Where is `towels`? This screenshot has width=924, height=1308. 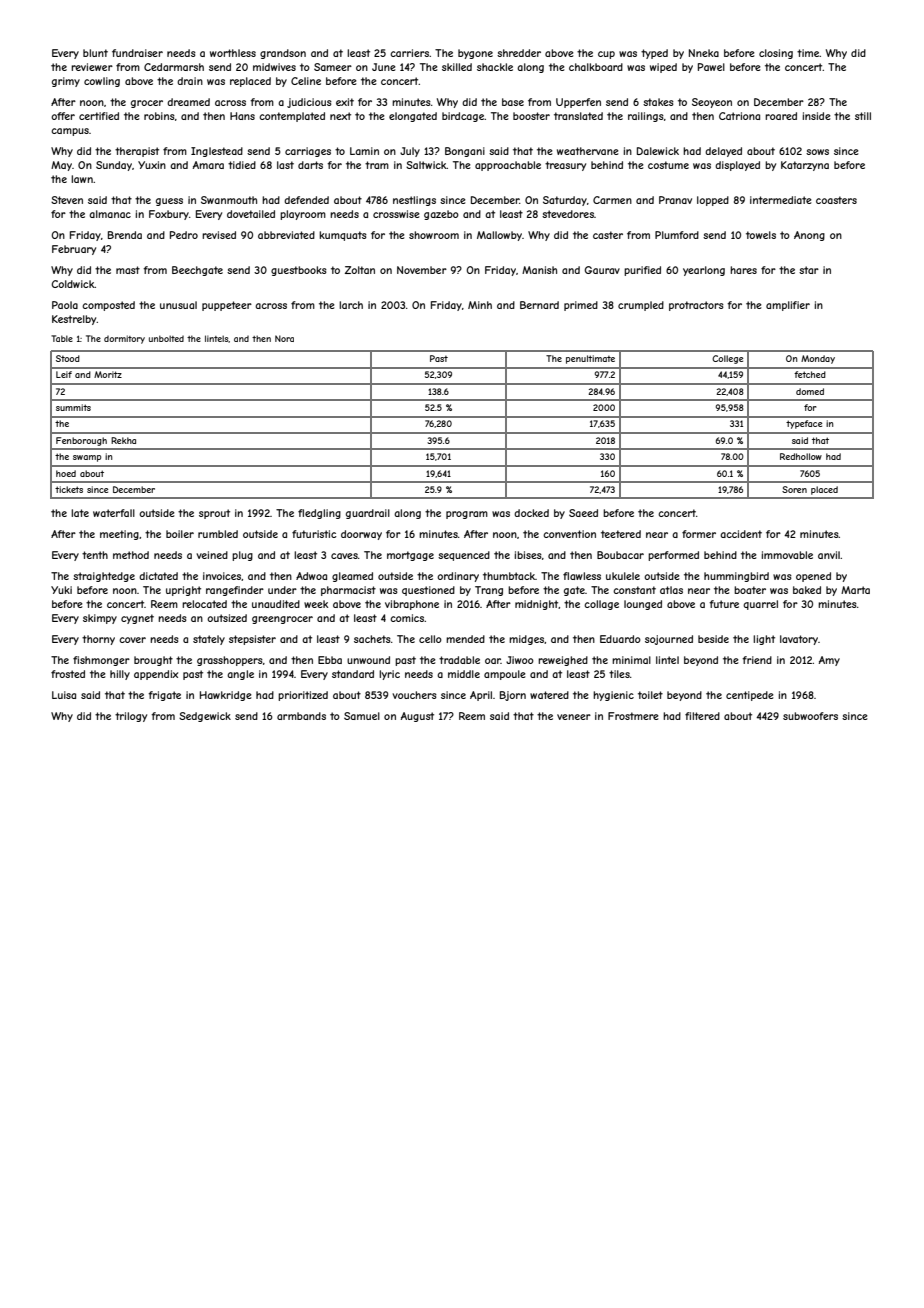 towels is located at coordinates (761, 235).
